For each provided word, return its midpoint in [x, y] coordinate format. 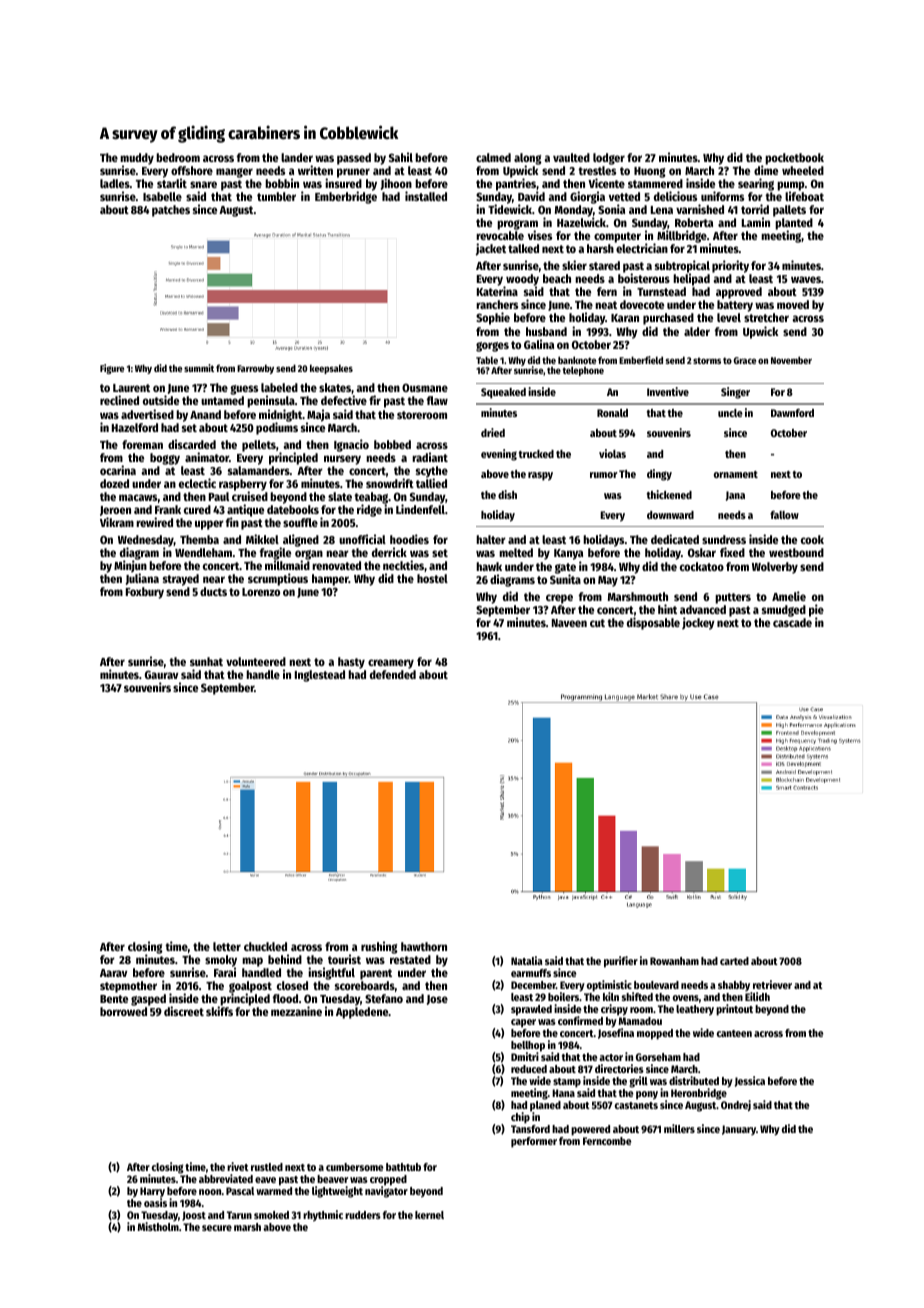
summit [199, 368]
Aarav [113, 973]
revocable [500, 235]
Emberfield [641, 360]
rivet [238, 1166]
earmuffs [531, 973]
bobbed [392, 444]
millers [679, 1128]
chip [520, 1118]
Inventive [668, 391]
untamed [222, 400]
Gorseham [658, 1057]
